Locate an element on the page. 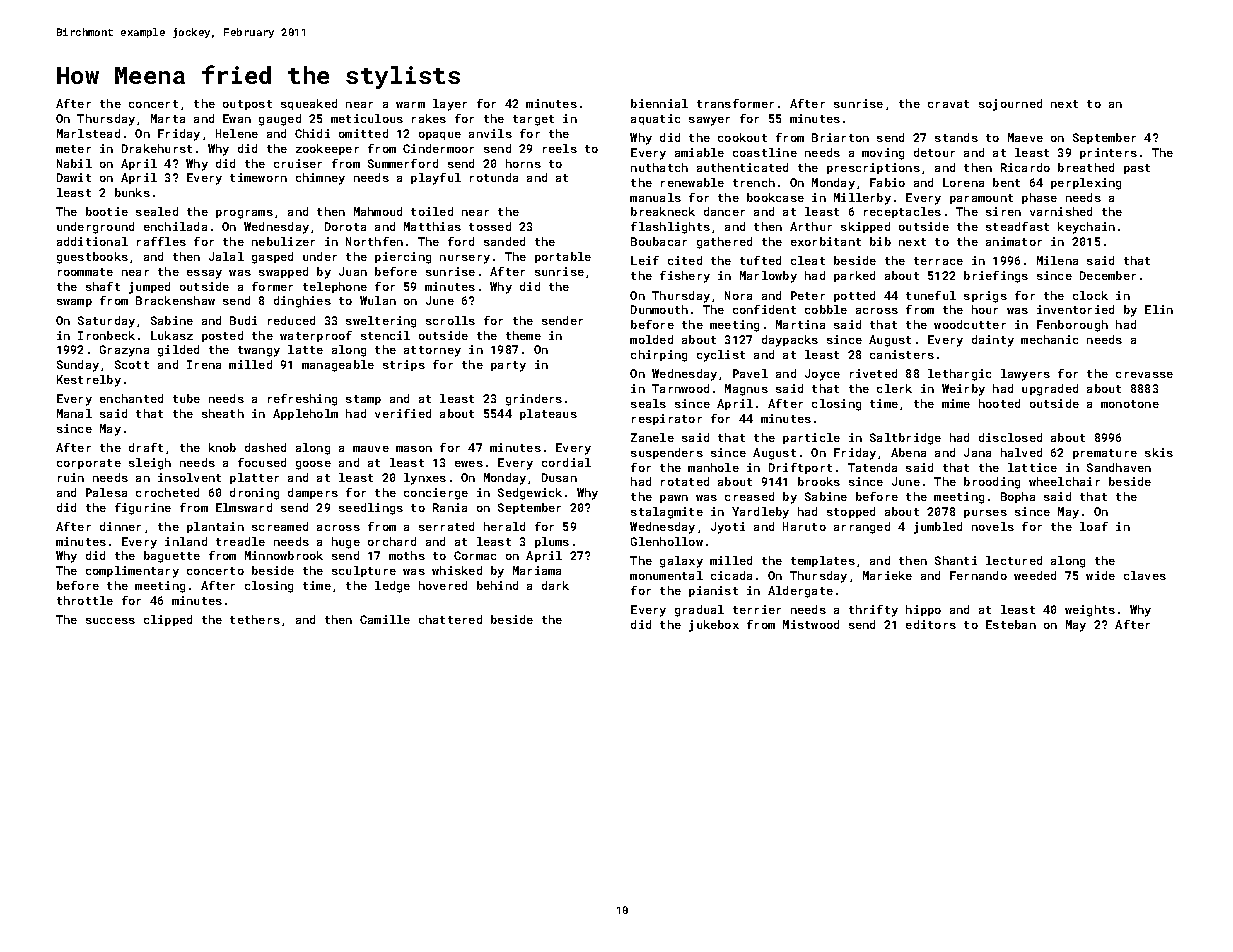 The image size is (1233, 952). squeaked is located at coordinates (309, 104).
